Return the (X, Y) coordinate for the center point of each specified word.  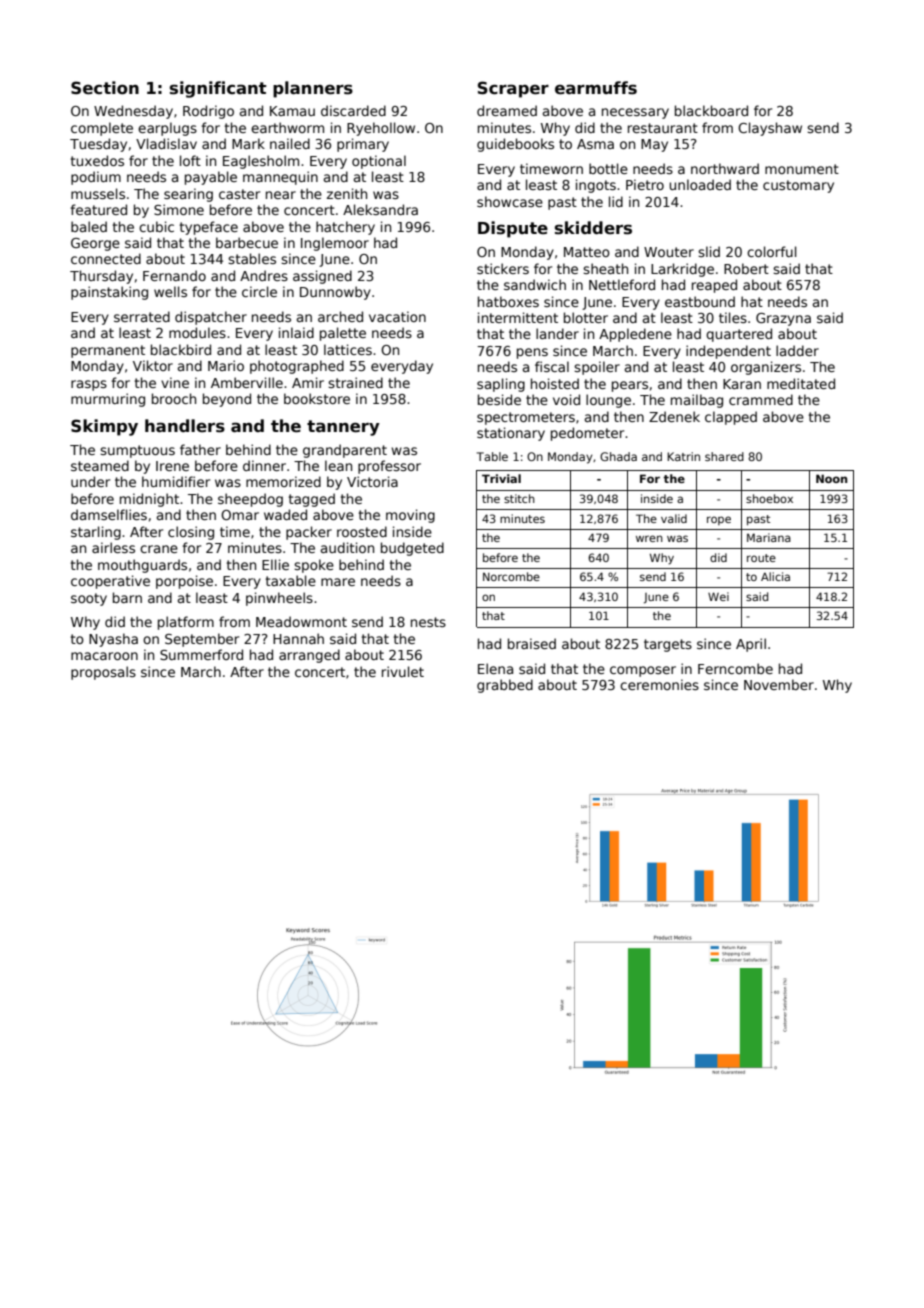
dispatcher (211, 318)
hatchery (345, 228)
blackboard (711, 110)
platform (186, 623)
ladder (797, 350)
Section (105, 88)
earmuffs (596, 88)
